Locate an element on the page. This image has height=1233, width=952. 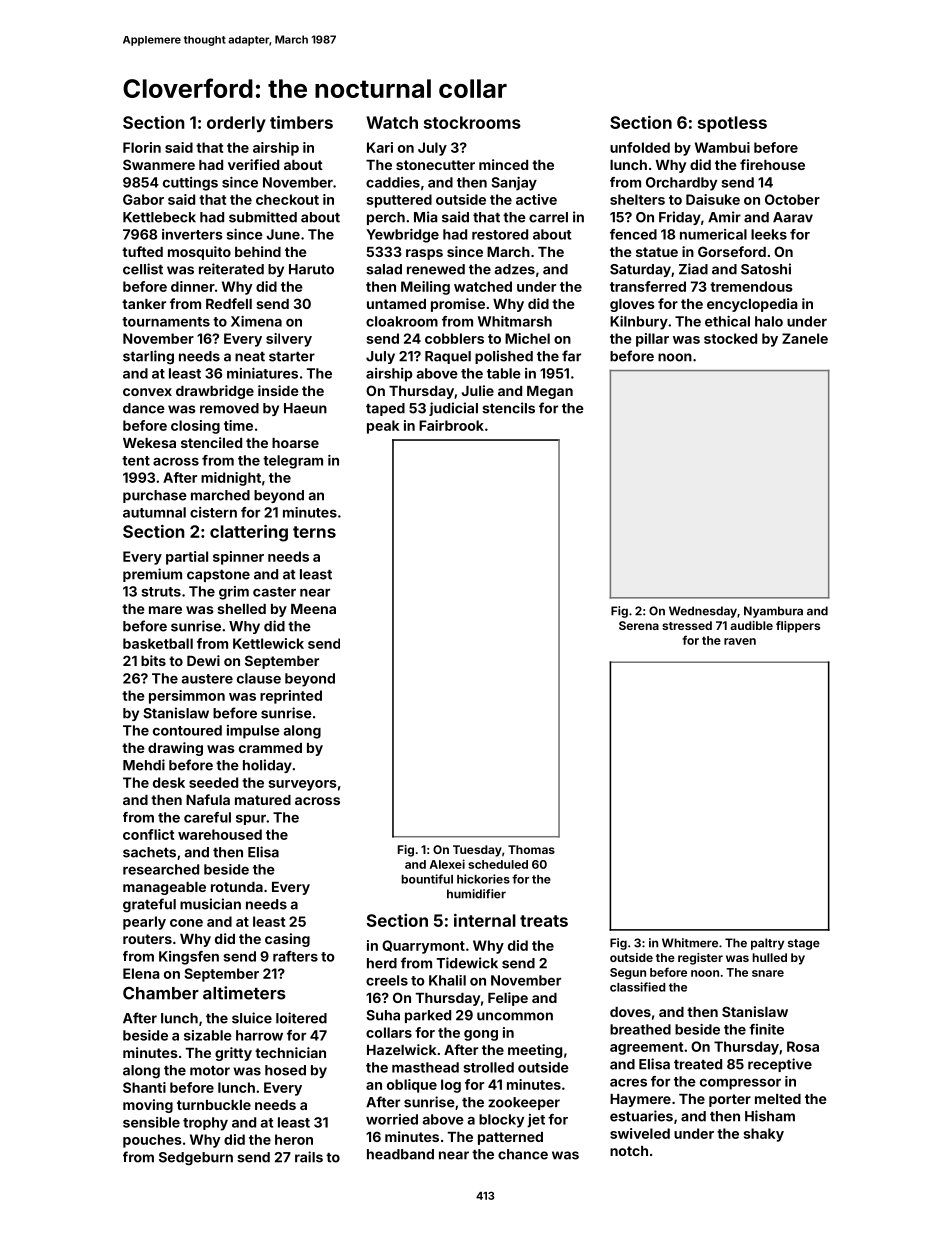
purchase is located at coordinates (155, 496).
